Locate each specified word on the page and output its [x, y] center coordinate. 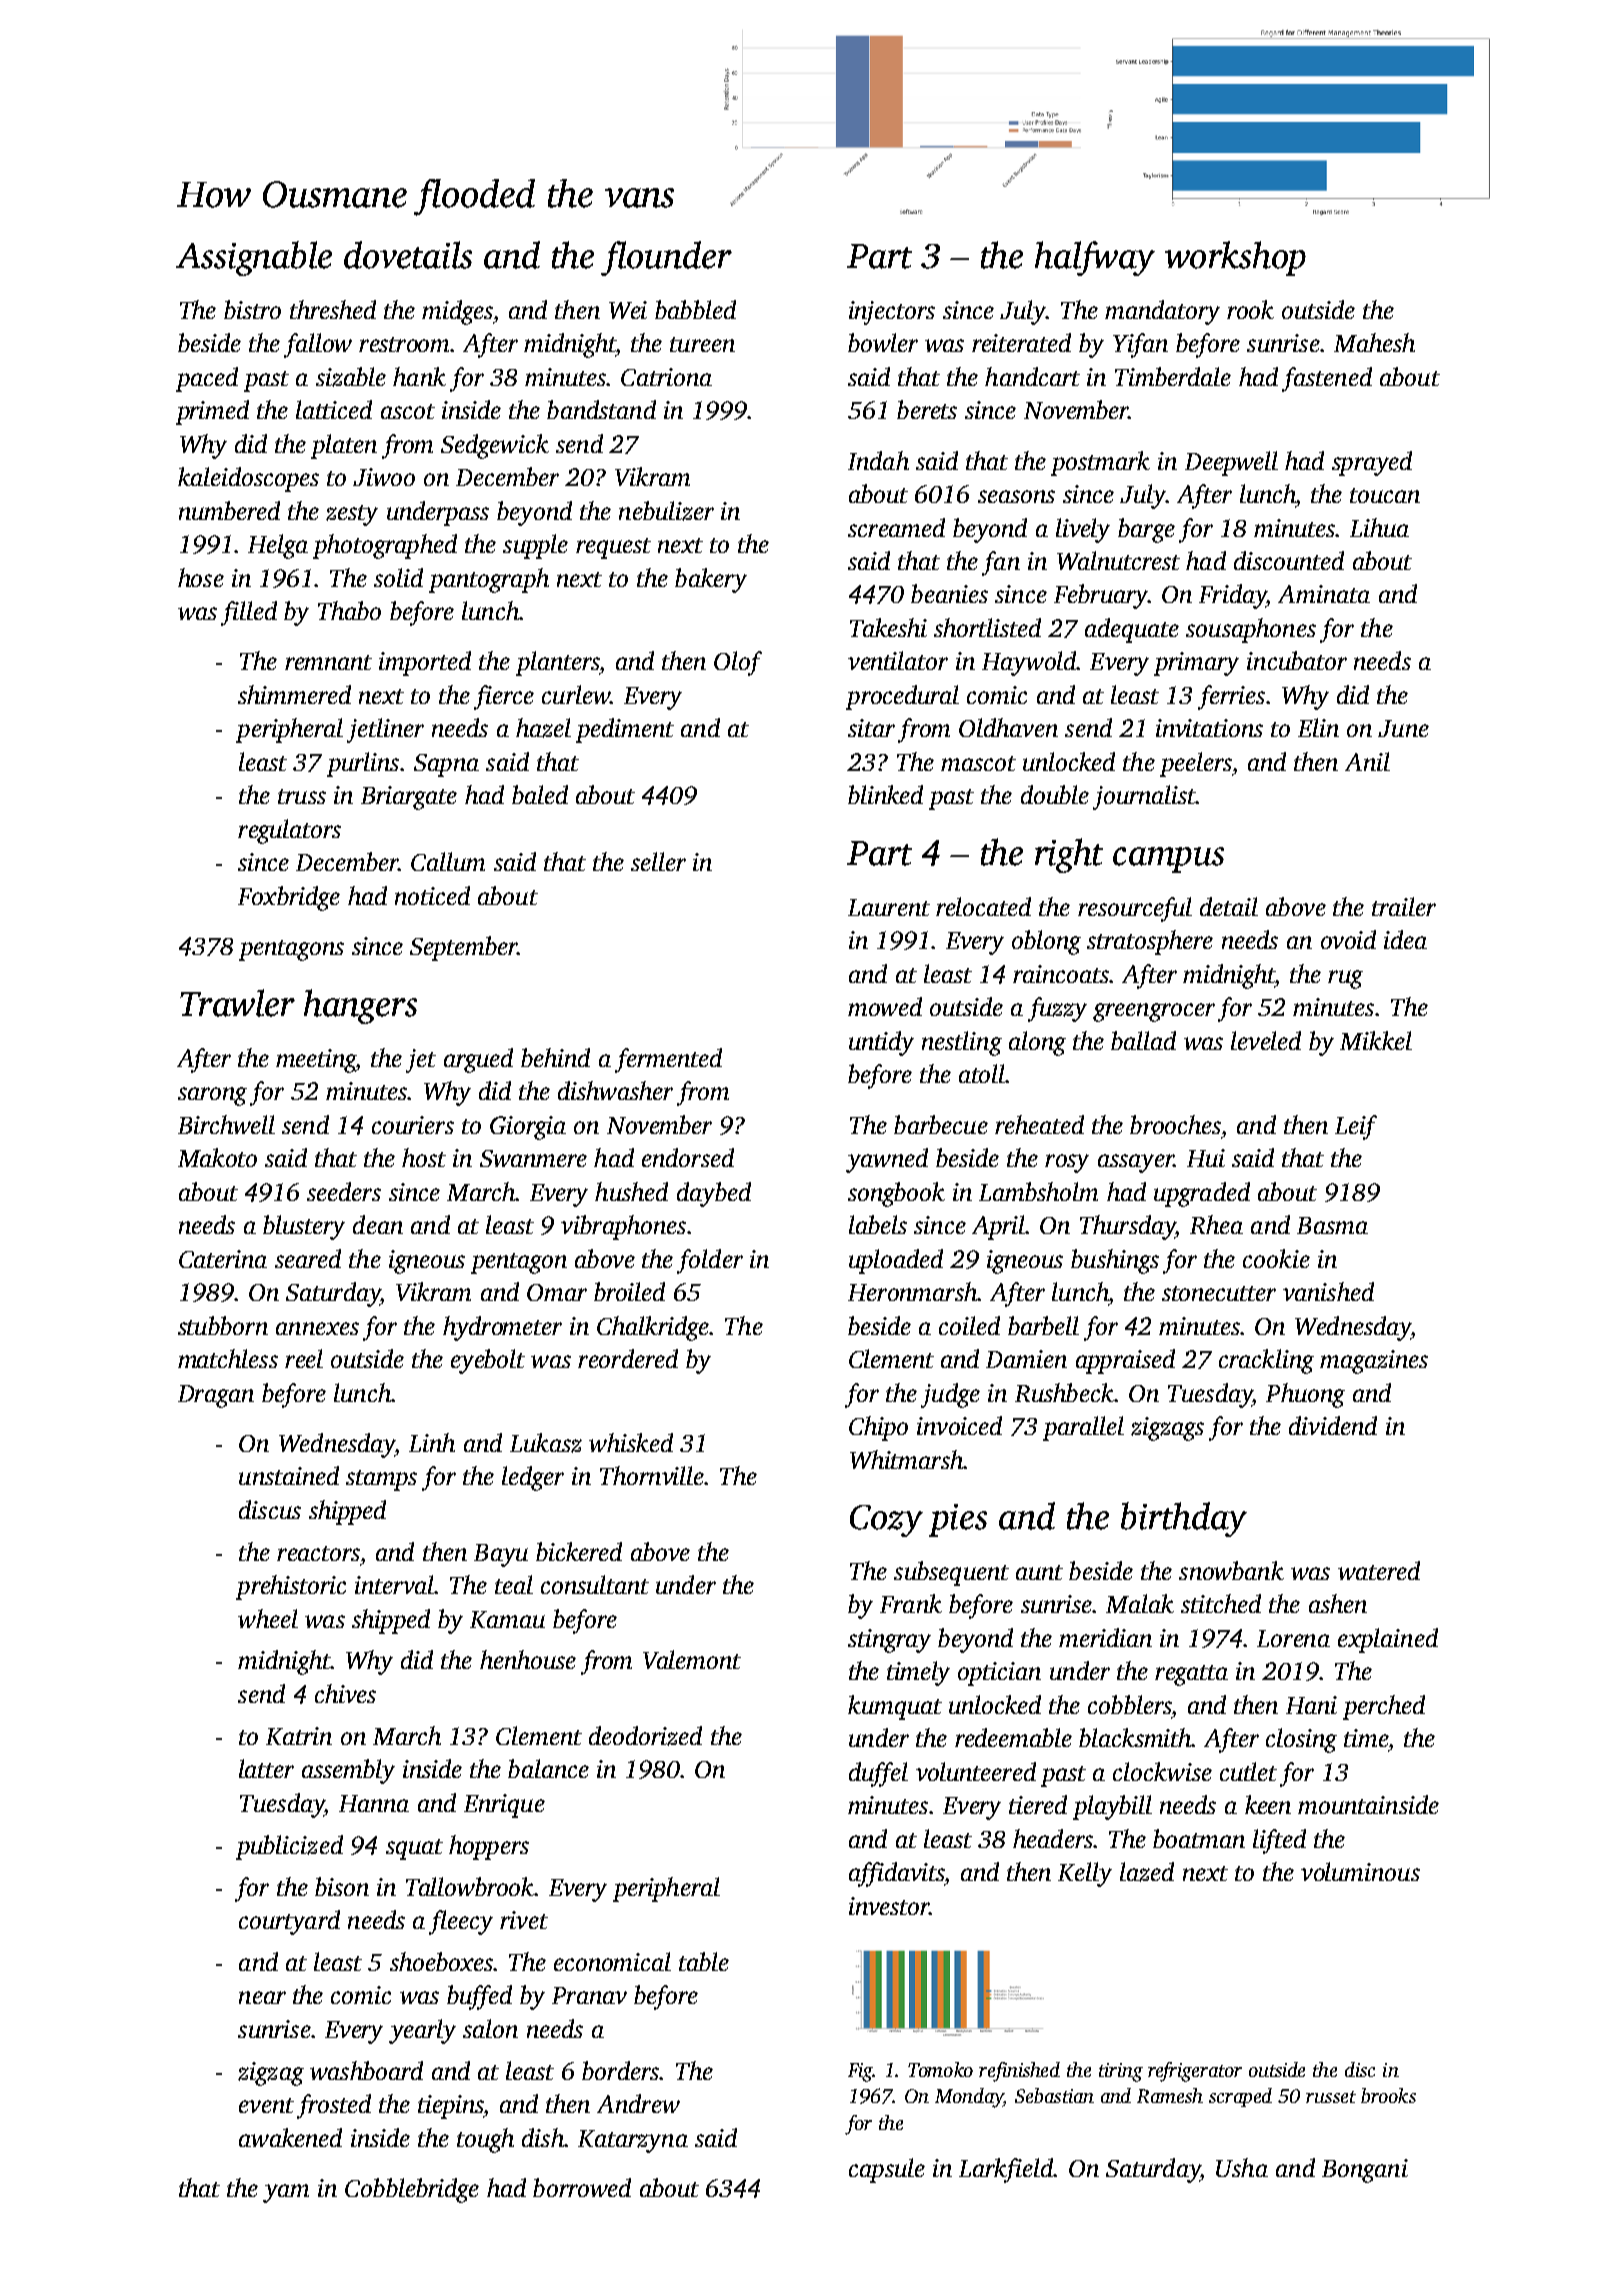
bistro [252, 309]
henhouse [528, 1659]
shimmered [294, 694]
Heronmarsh [912, 1291]
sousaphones [1251, 630]
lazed [1147, 1872]
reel [304, 1358]
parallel [1083, 1428]
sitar [871, 728]
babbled [695, 309]
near [262, 1997]
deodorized [645, 1736]
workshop [1235, 258]
